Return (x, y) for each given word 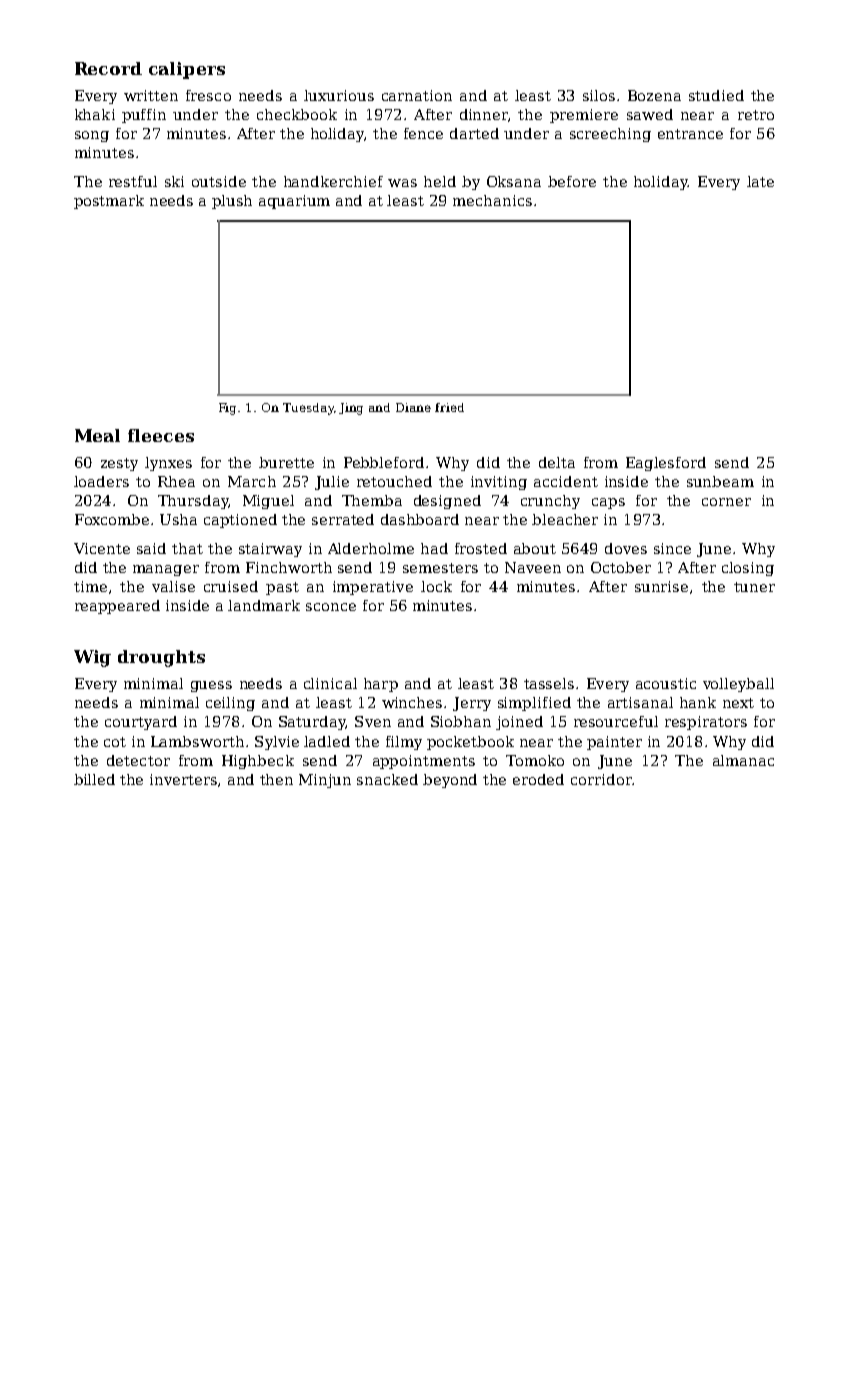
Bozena (654, 95)
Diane (413, 407)
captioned (240, 521)
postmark (109, 202)
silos (599, 95)
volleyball (738, 685)
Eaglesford (666, 464)
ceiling (230, 704)
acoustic (666, 683)
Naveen (533, 567)
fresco (208, 95)
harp (381, 685)
